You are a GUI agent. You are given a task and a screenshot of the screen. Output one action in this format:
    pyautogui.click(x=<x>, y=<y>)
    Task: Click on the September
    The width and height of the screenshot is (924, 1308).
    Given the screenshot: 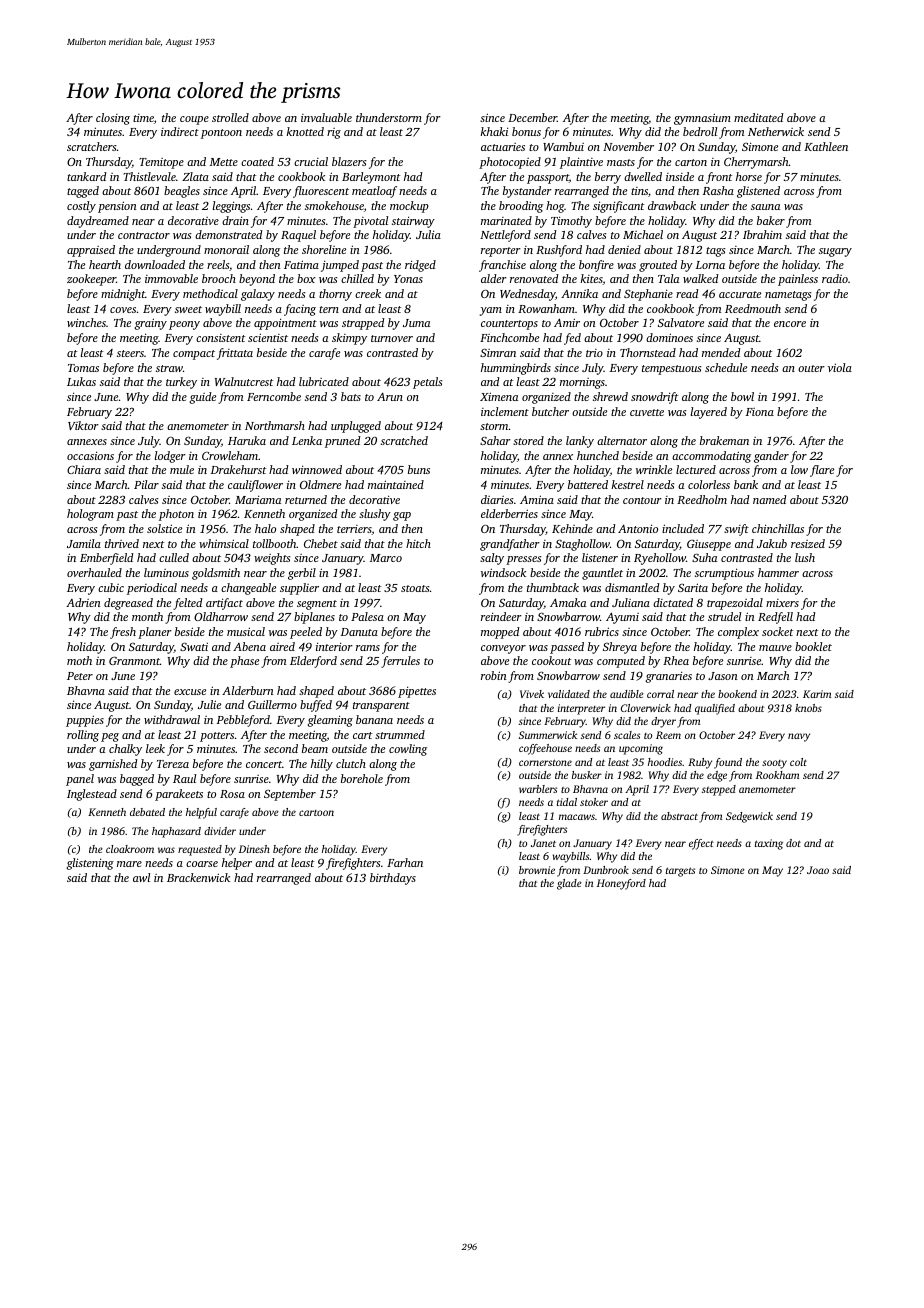 What is the action you would take?
    pyautogui.click(x=290, y=795)
